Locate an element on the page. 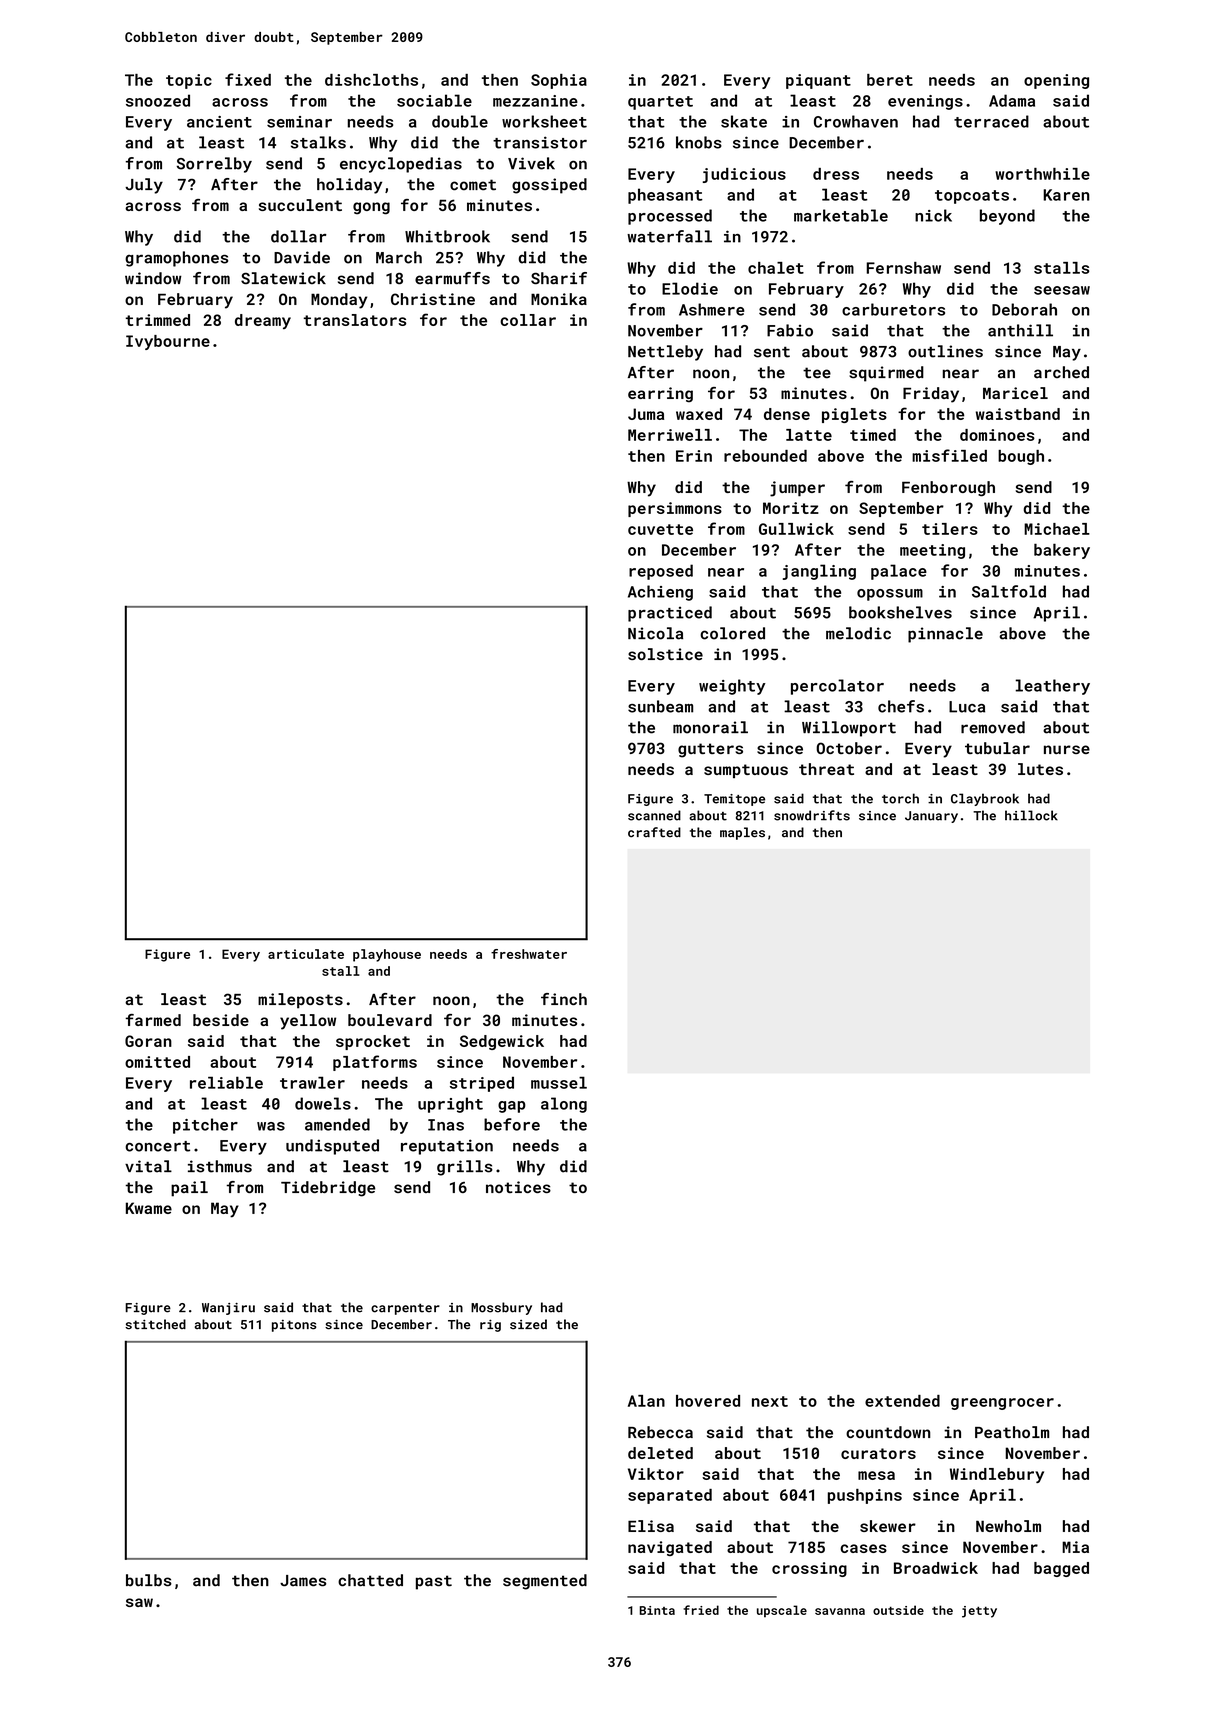 This image has height=1719, width=1215. hillock is located at coordinates (1031, 815).
